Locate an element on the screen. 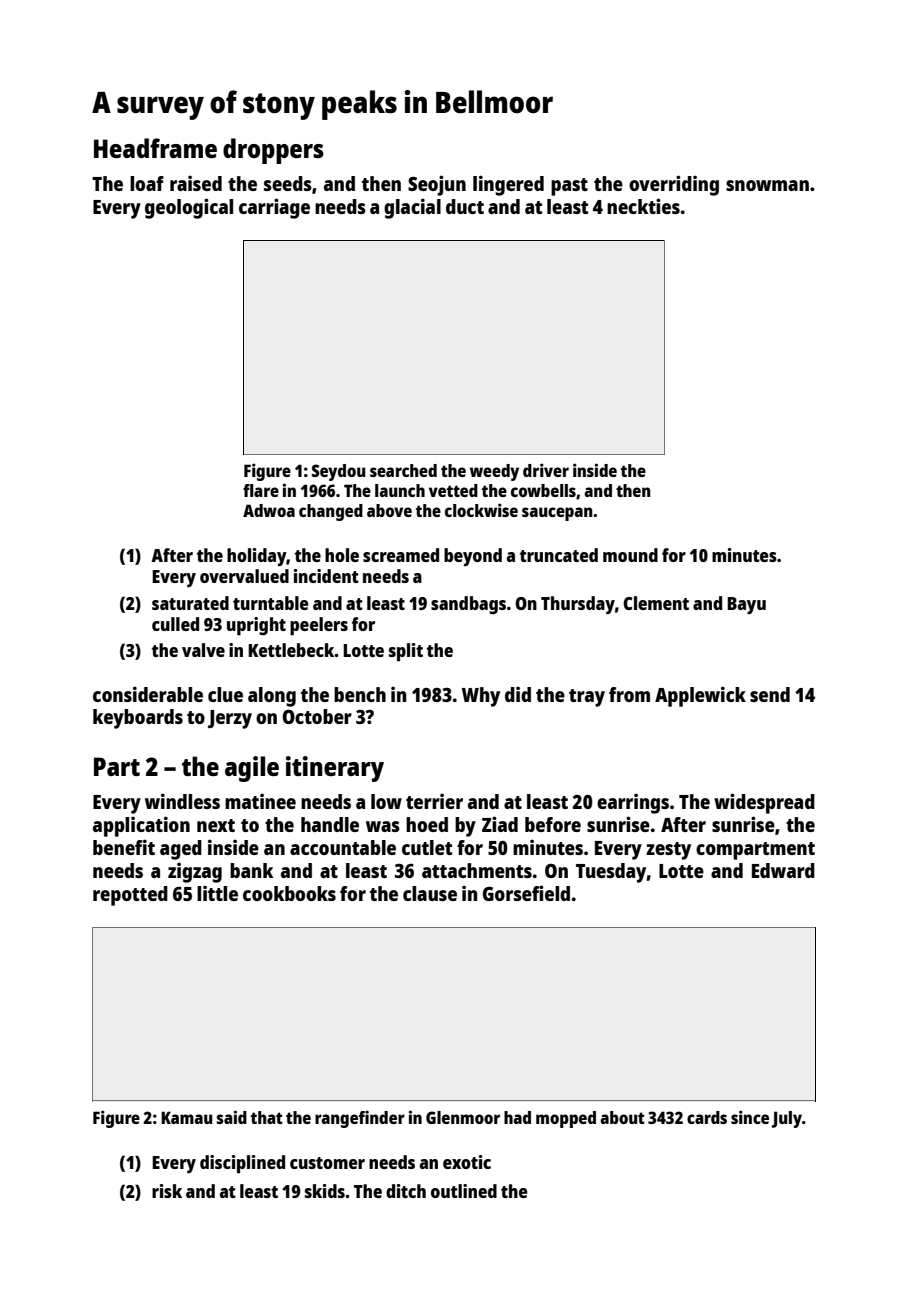  about is located at coordinates (623, 1117).
